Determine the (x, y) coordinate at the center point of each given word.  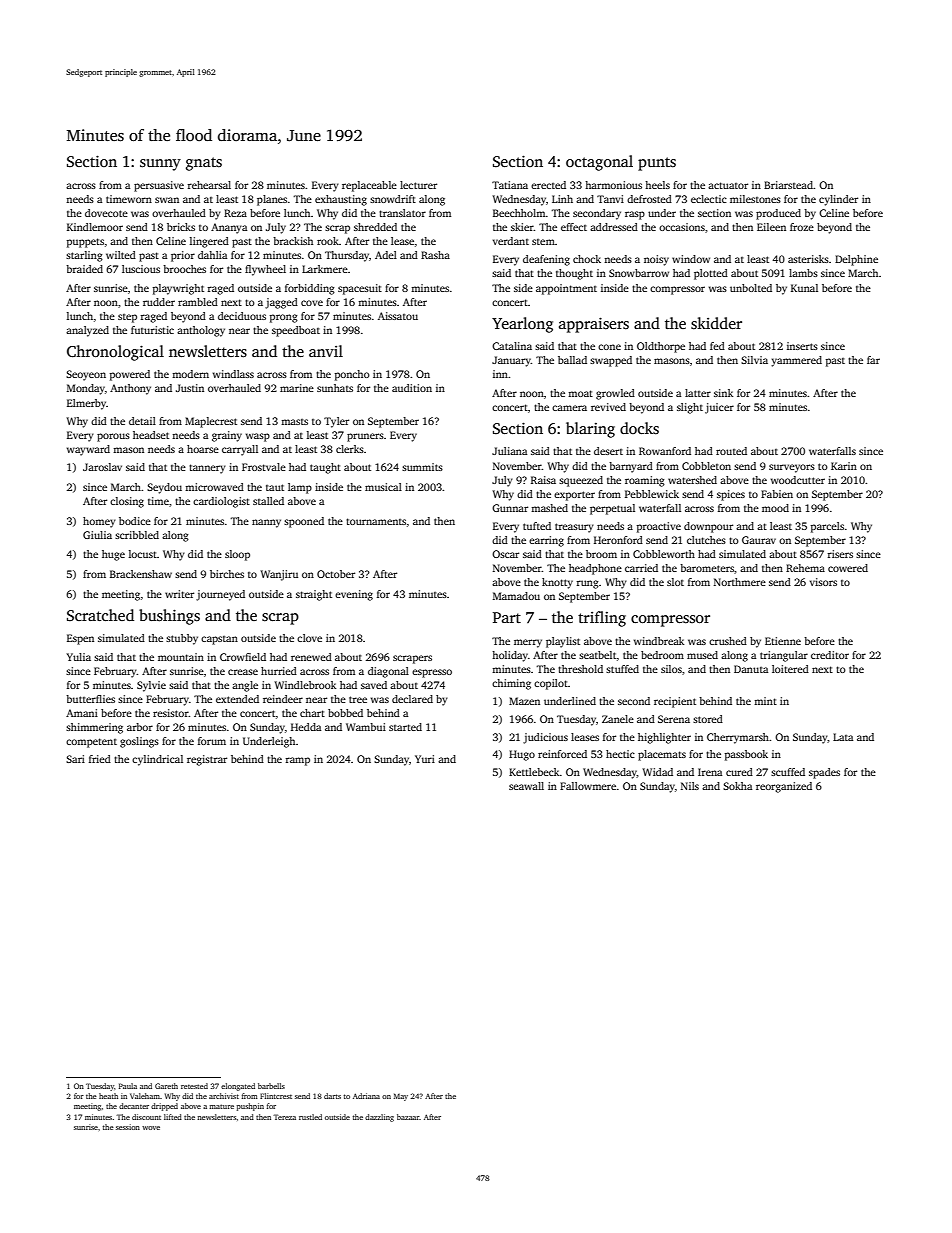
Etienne (783, 641)
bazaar (408, 1117)
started (405, 727)
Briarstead (788, 185)
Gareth (166, 1086)
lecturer (418, 185)
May (401, 1097)
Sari (75, 759)
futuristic (152, 330)
